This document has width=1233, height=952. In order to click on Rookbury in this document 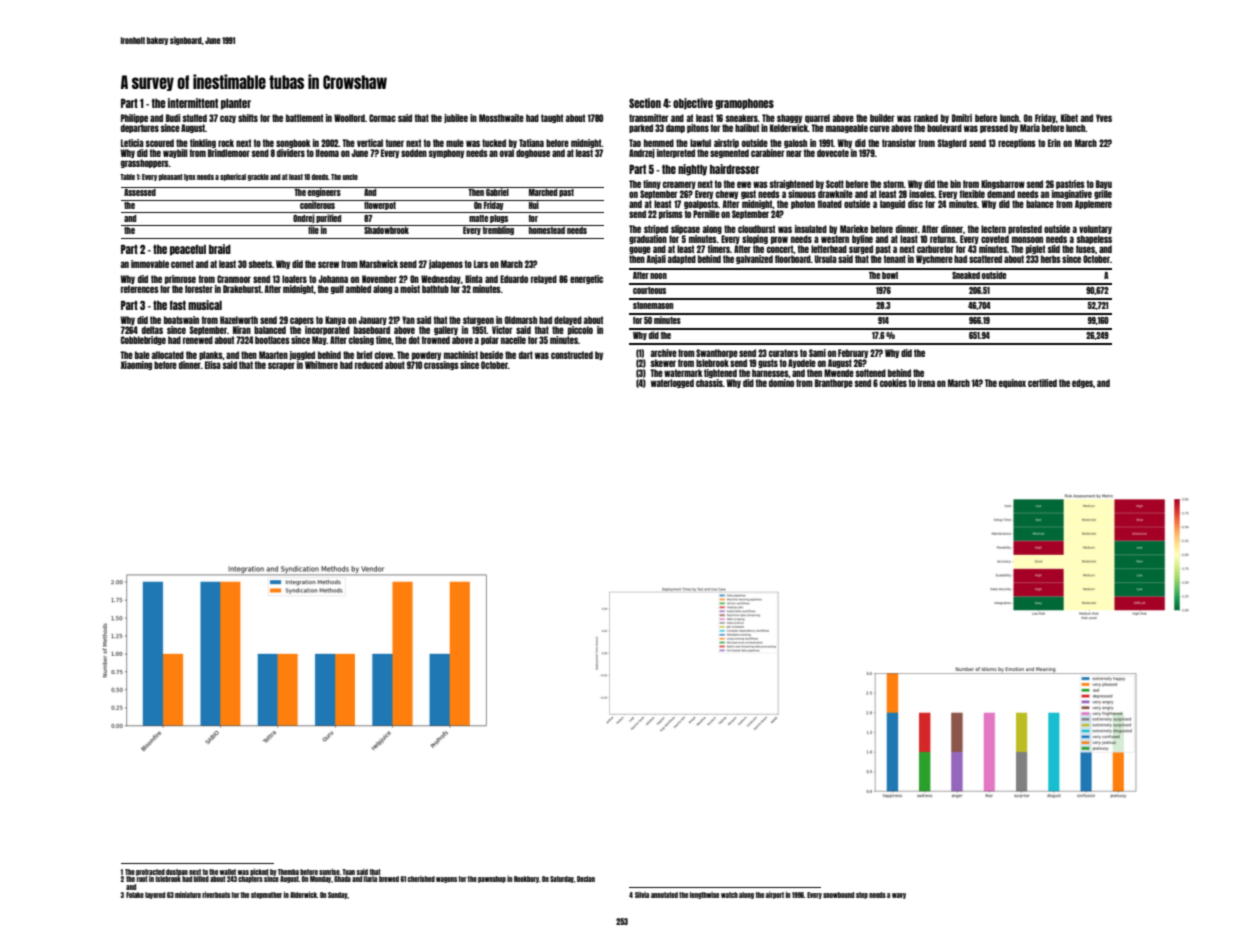, I will do `click(526, 879)`.
